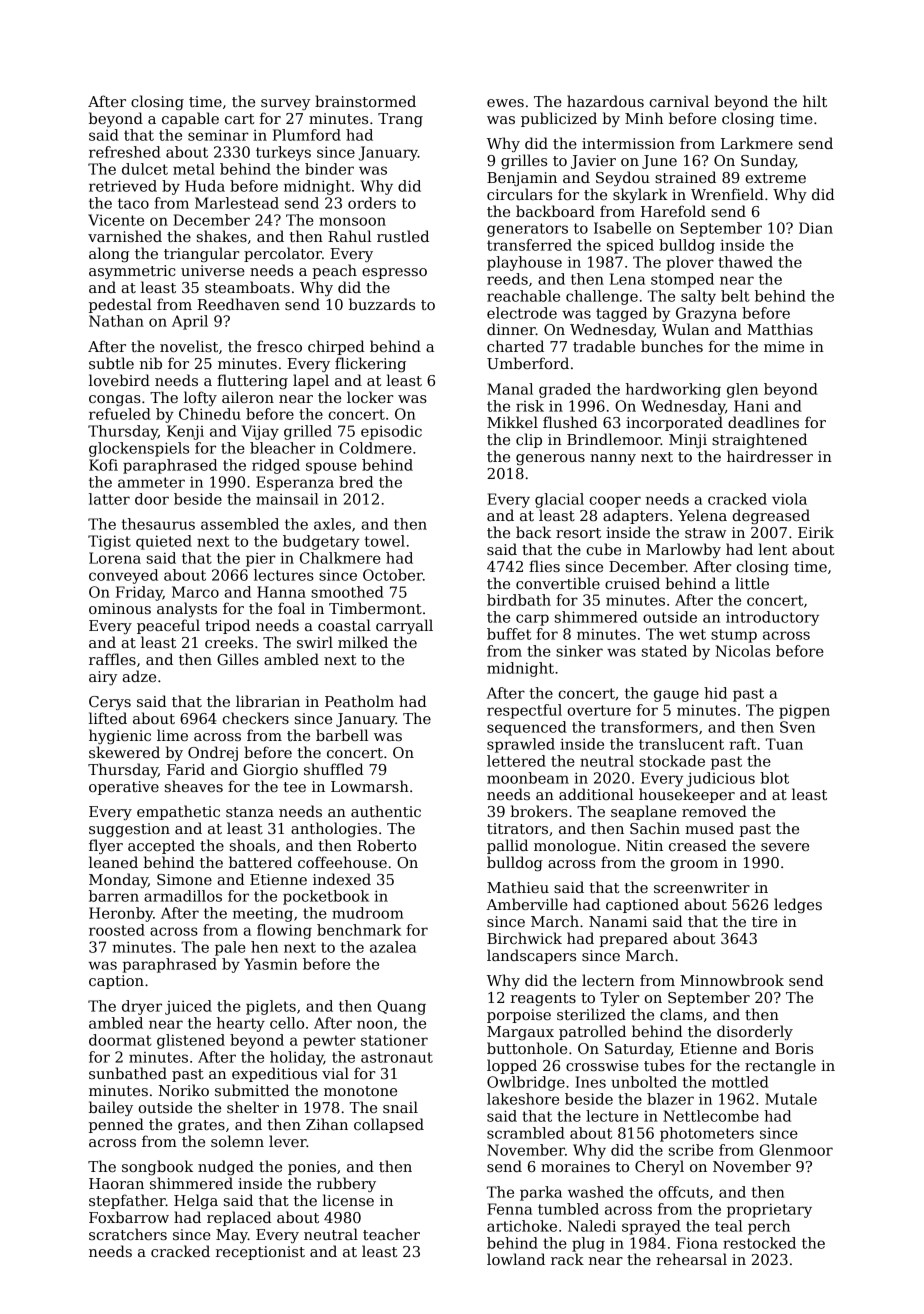  Describe the element at coordinates (382, 304) in the screenshot. I see `buzzards` at that location.
